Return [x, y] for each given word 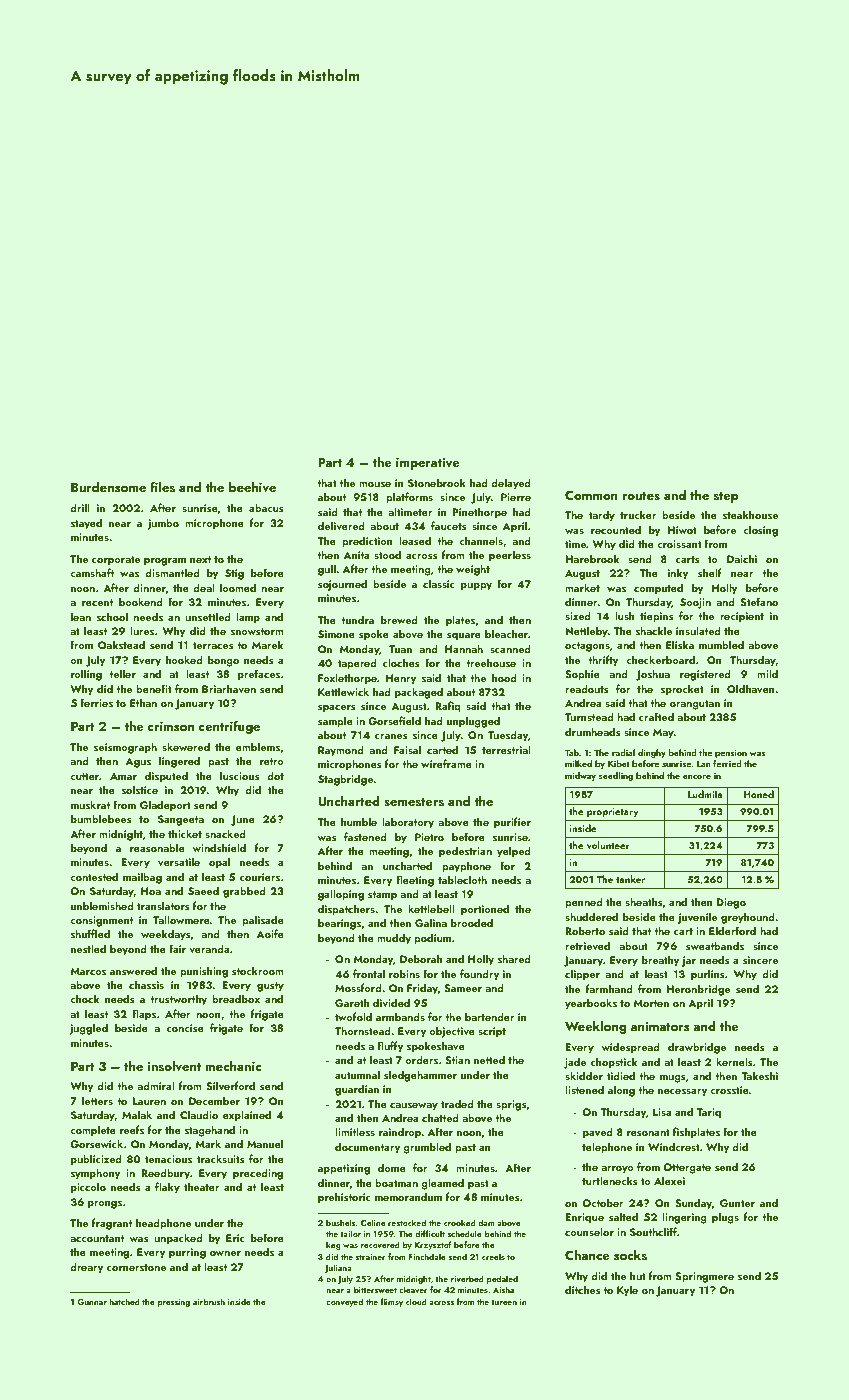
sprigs [511, 1105]
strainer [371, 1257]
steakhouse [750, 514]
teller [122, 673]
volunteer [608, 845]
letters [97, 1100]
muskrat [90, 804]
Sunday [693, 1204]
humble [359, 821]
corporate [116, 561]
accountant [97, 1238]
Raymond [341, 751]
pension [731, 754]
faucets [449, 525]
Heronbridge [698, 990]
